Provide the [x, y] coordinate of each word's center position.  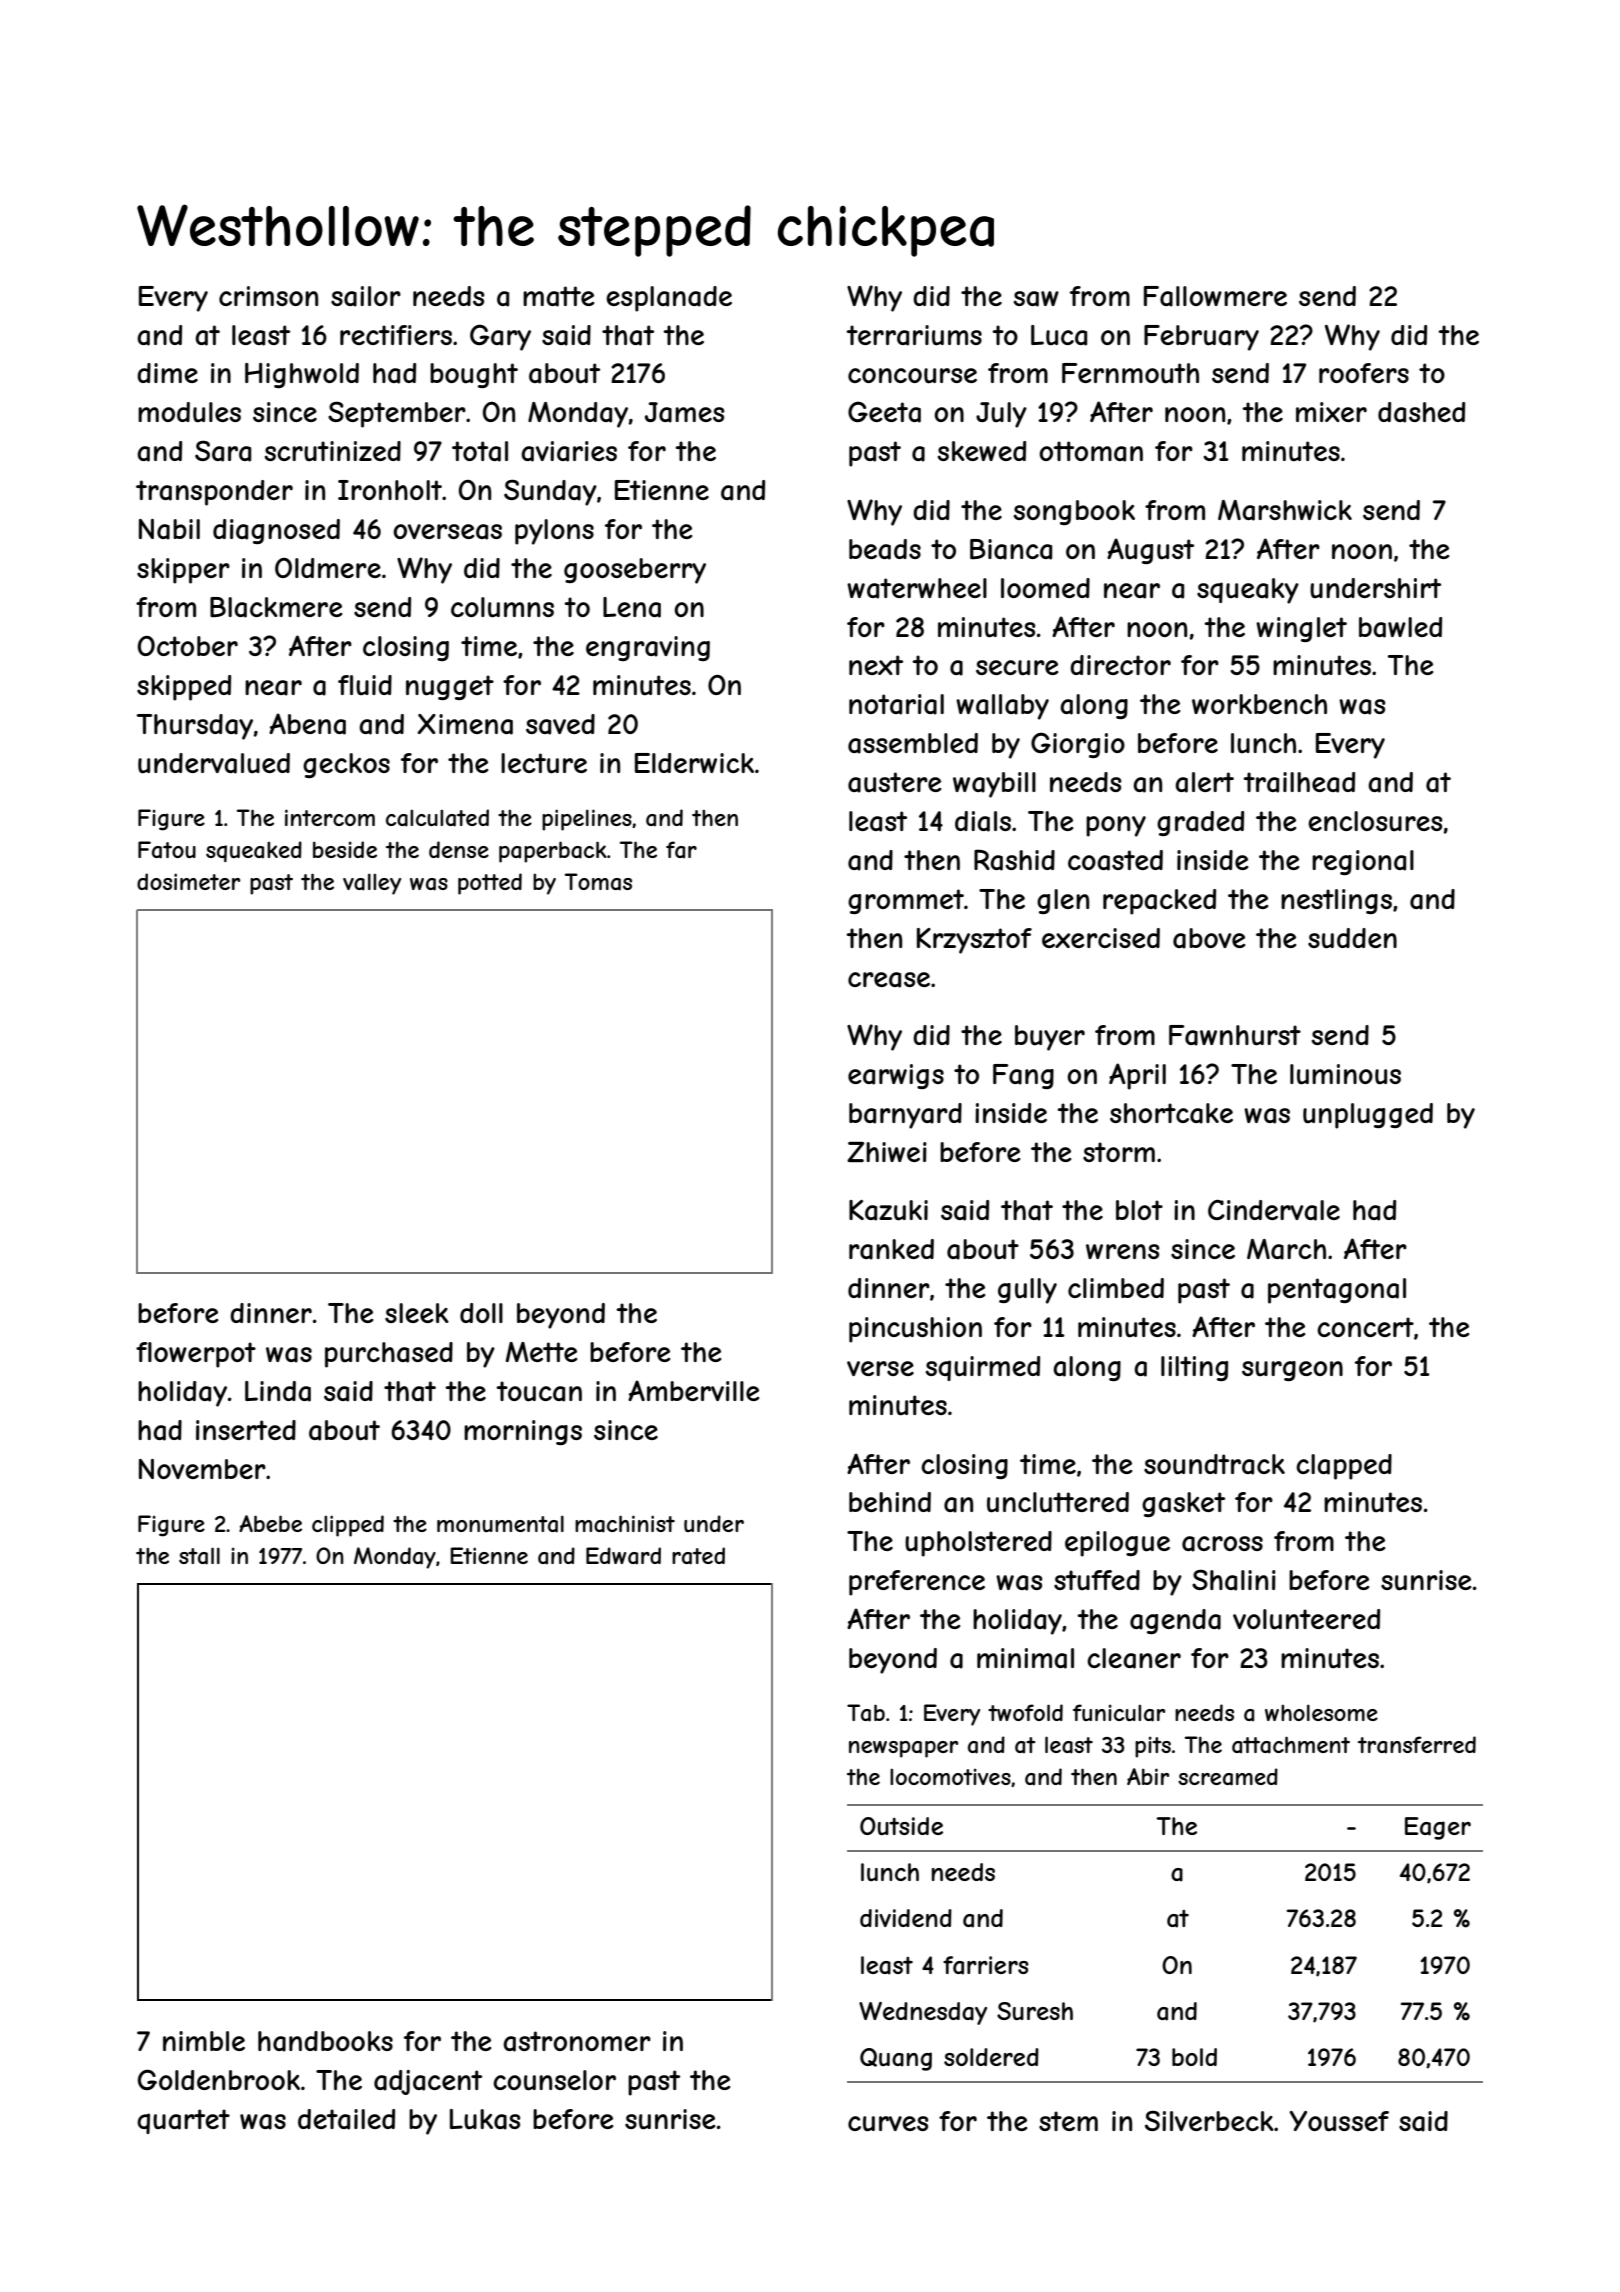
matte [558, 296]
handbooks [325, 2041]
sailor [366, 296]
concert [1365, 1327]
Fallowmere [1215, 296]
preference [917, 1583]
